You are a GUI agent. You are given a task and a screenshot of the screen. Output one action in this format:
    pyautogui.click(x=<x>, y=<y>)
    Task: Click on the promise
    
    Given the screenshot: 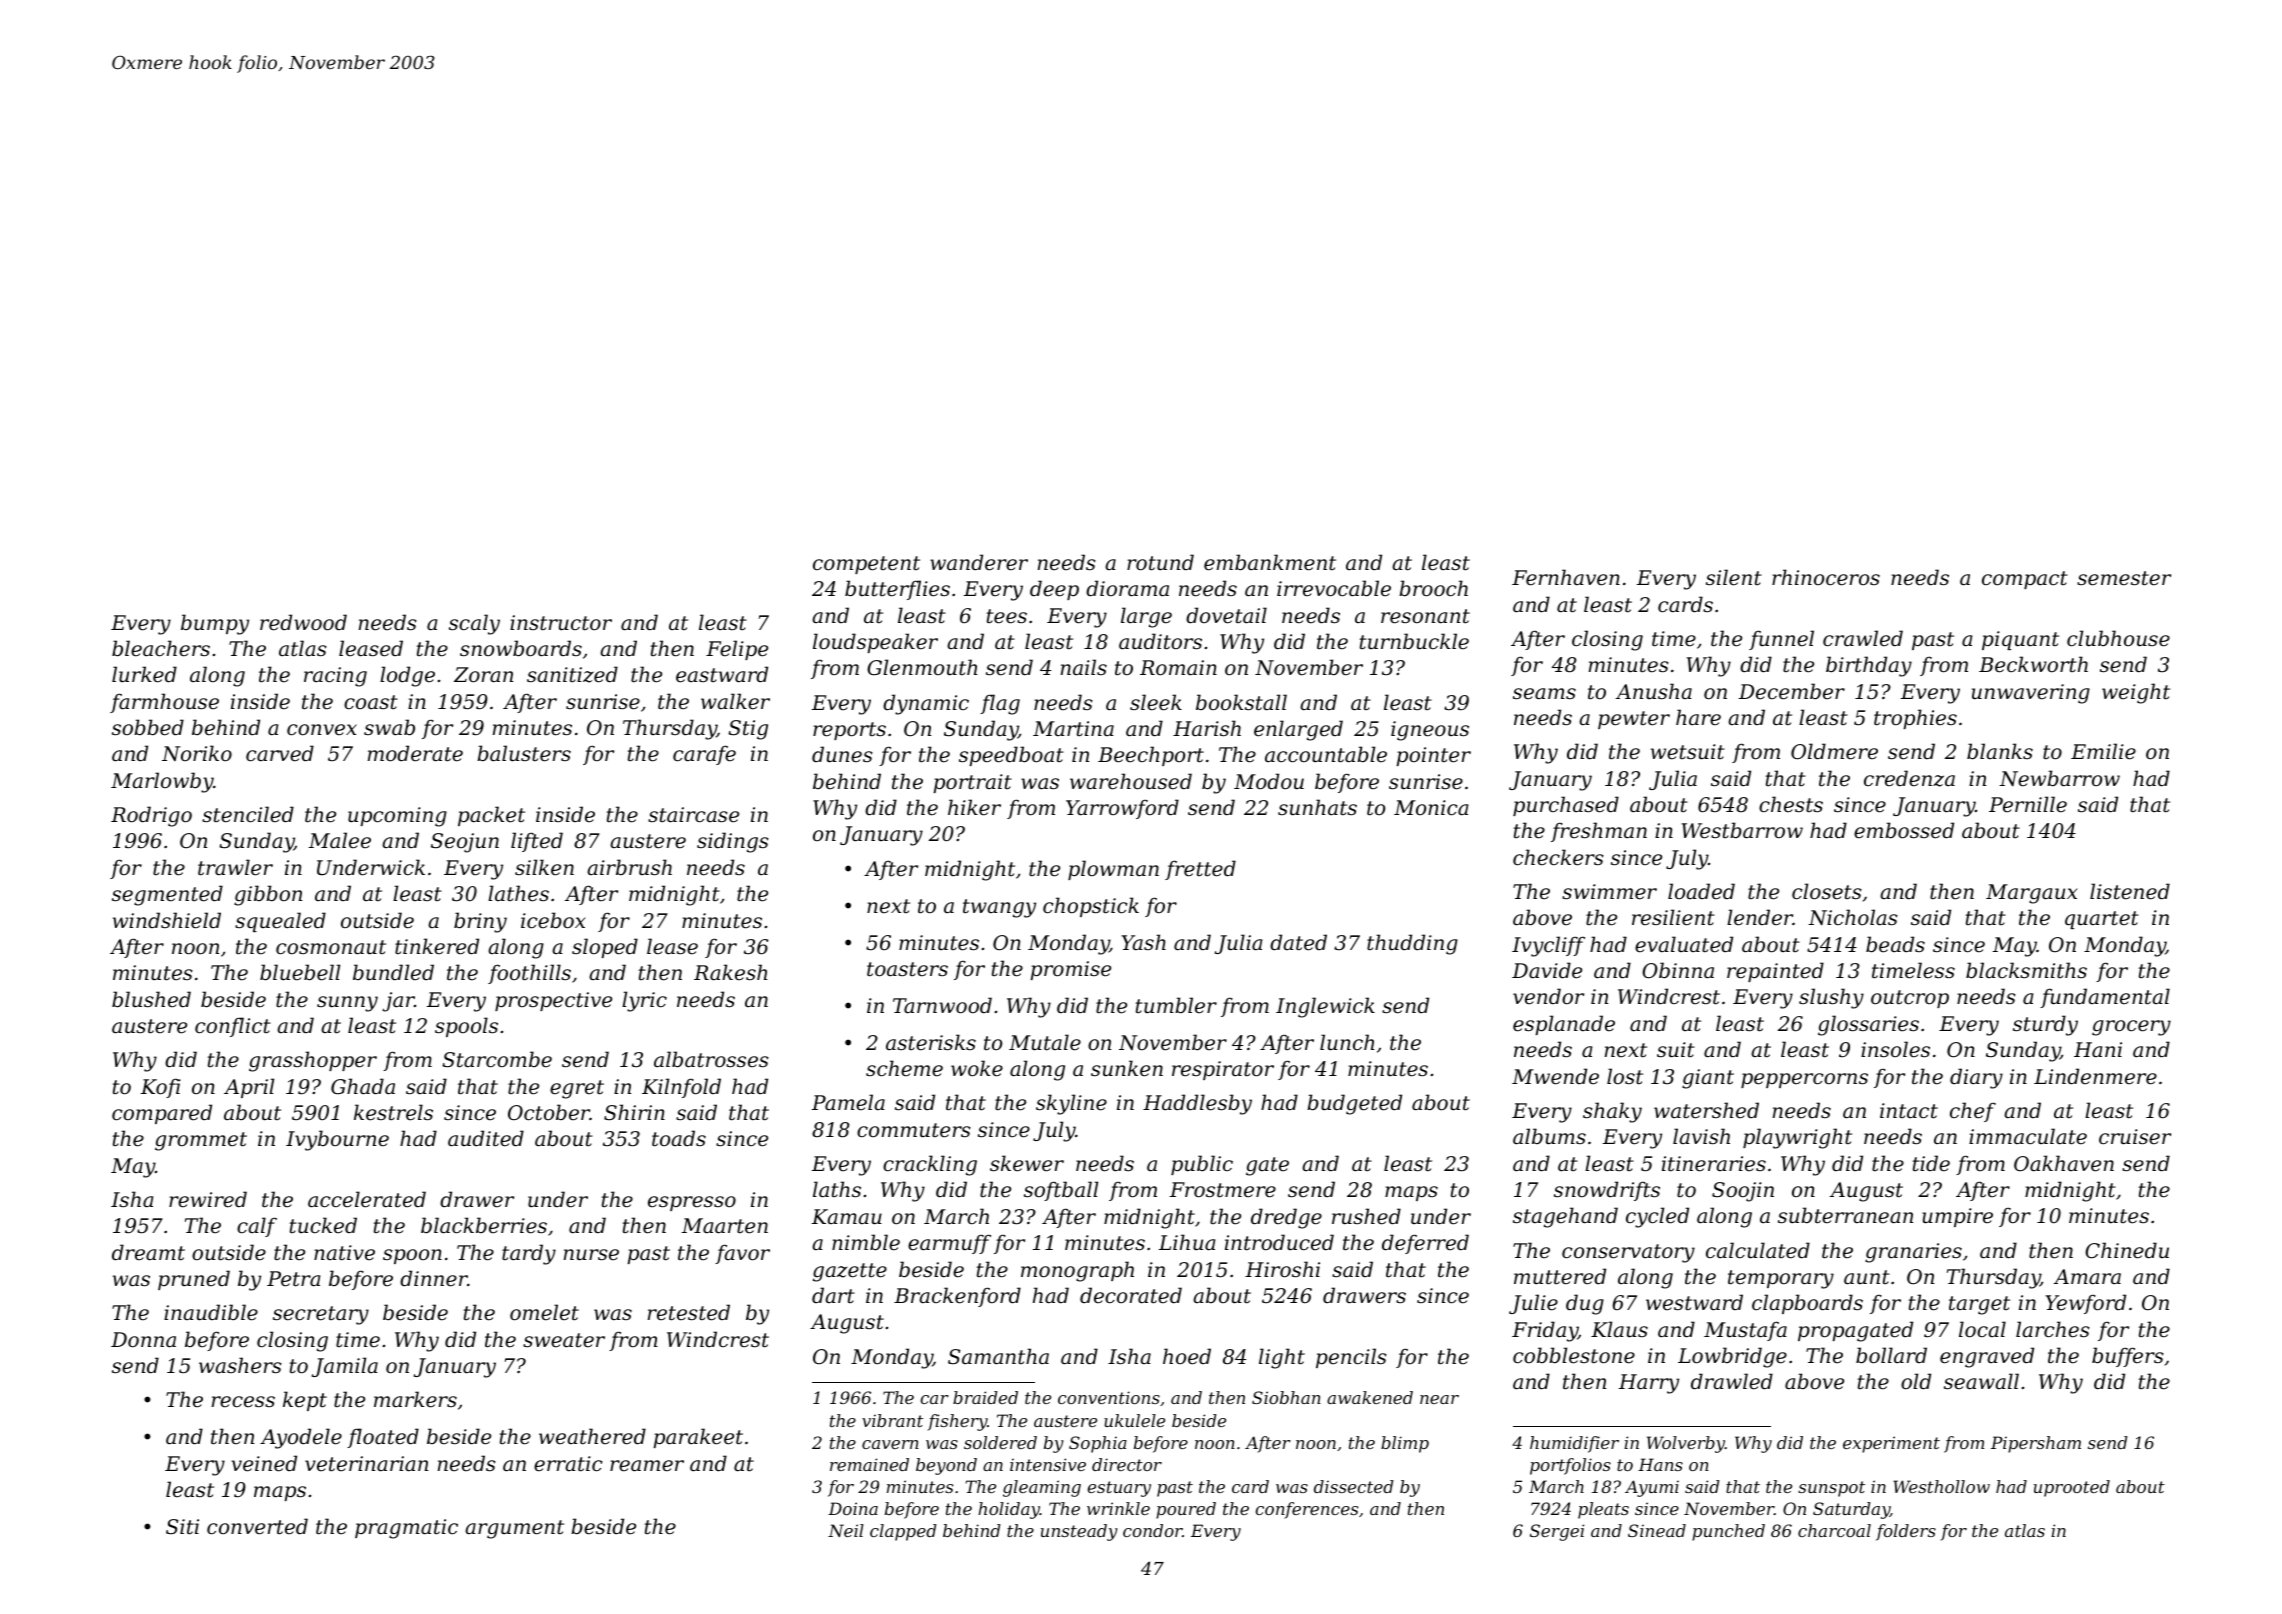 What is the action you would take?
    pyautogui.click(x=1070, y=970)
